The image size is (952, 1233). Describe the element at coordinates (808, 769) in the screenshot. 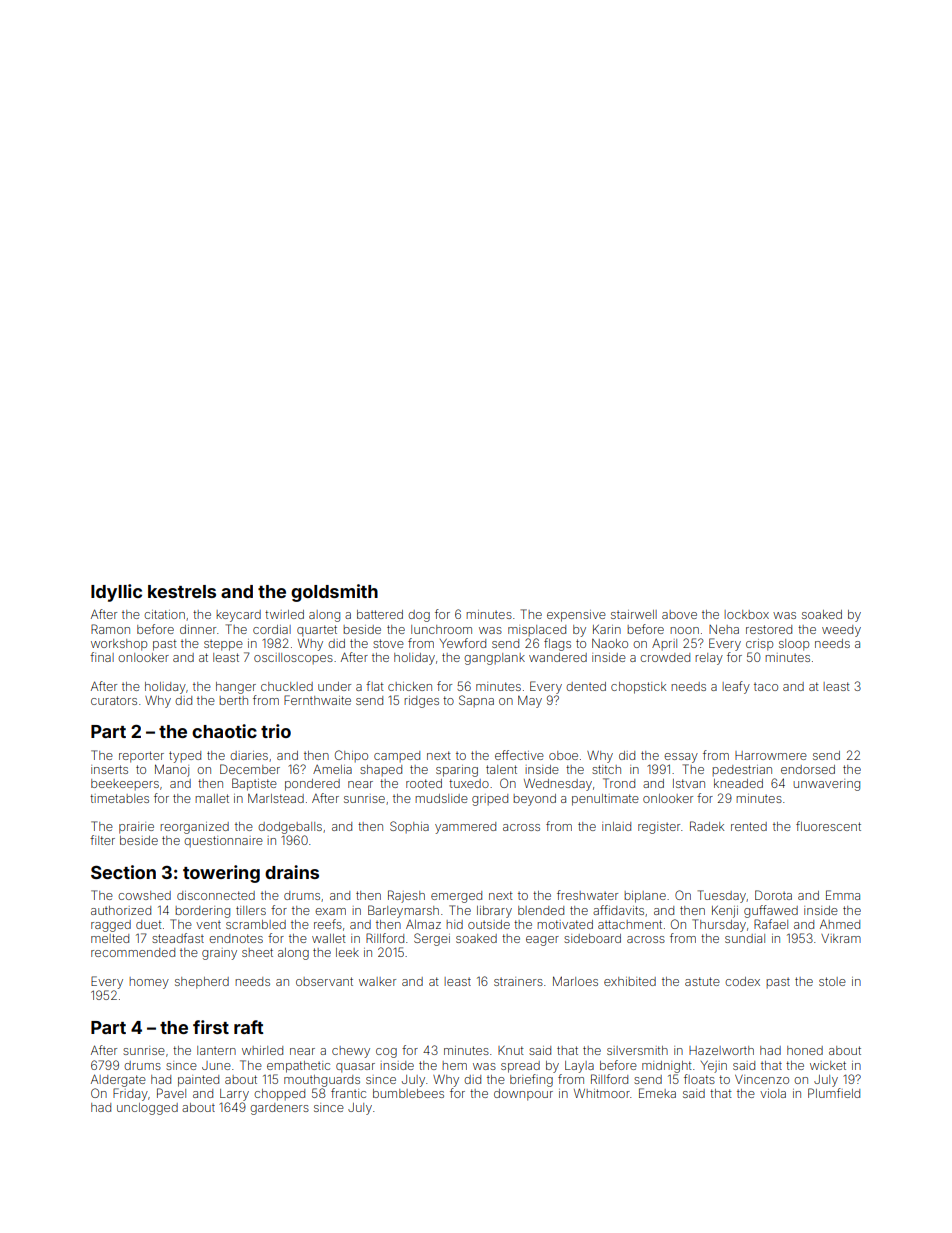

I see `endorsed` at that location.
